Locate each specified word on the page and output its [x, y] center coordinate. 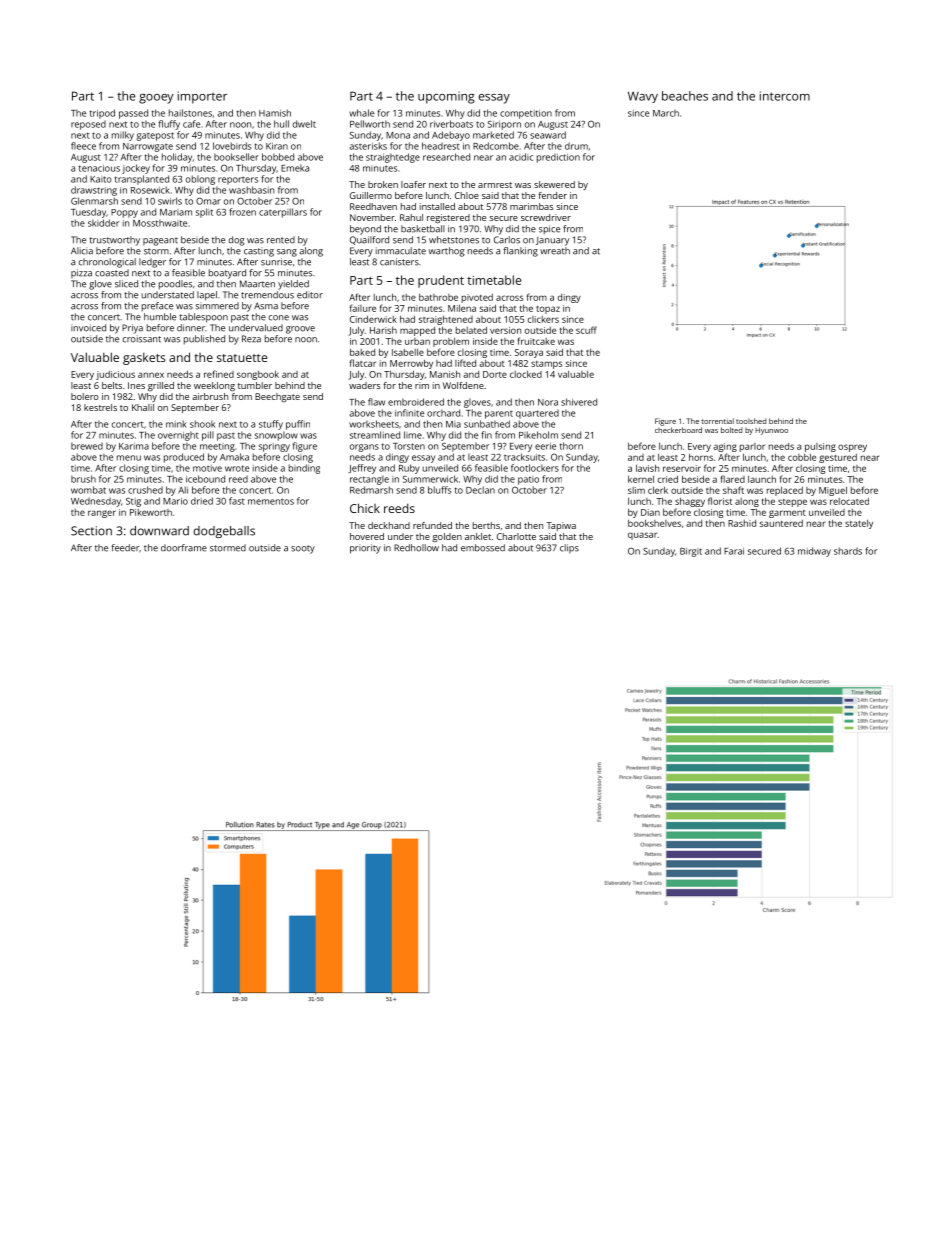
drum [576, 146]
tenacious [99, 168]
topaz [548, 310]
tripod [102, 114]
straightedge [393, 158]
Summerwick [430, 479]
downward [159, 531]
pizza [81, 273]
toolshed [751, 421]
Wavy [643, 97]
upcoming [446, 97]
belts [112, 385]
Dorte [495, 374]
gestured [838, 458]
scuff [586, 330]
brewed [87, 446]
